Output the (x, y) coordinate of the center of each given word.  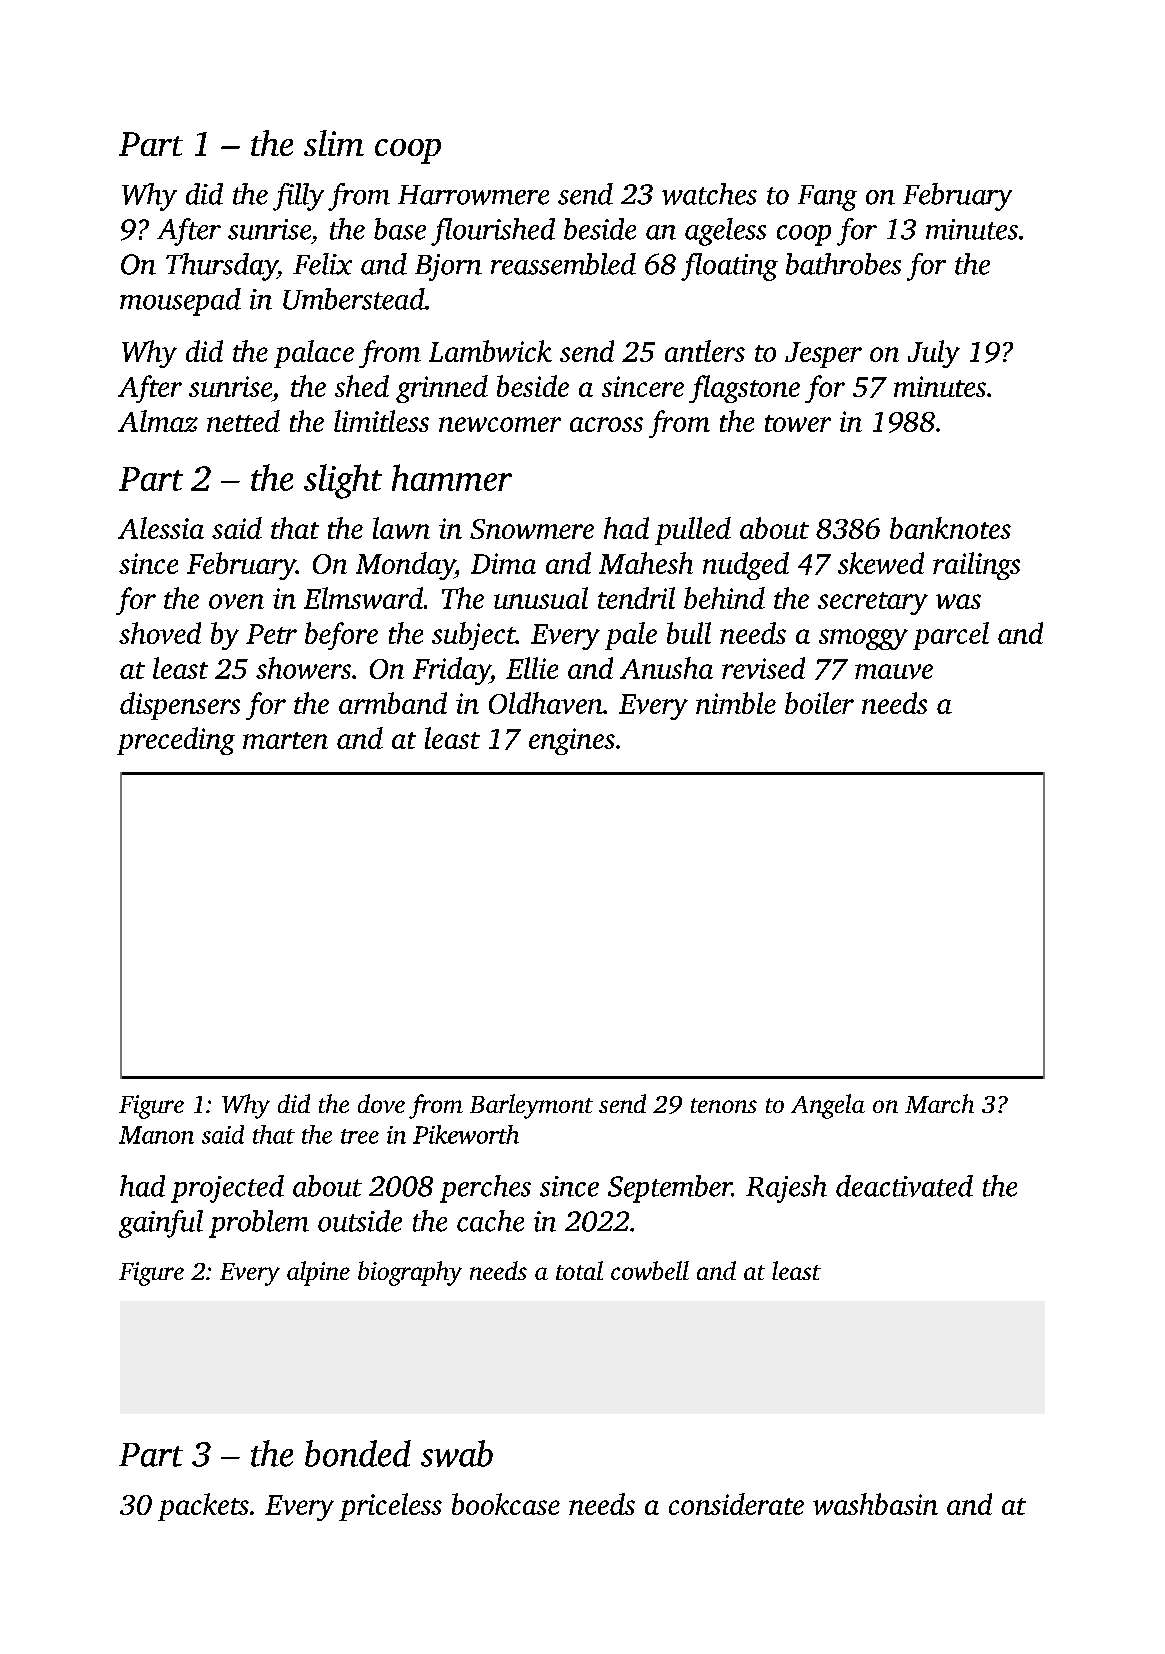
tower (798, 423)
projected (227, 1189)
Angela (828, 1106)
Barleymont (531, 1106)
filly (298, 197)
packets (203, 1507)
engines (572, 741)
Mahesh (646, 563)
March (939, 1103)
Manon (156, 1135)
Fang (827, 198)
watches (709, 194)
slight (343, 481)
